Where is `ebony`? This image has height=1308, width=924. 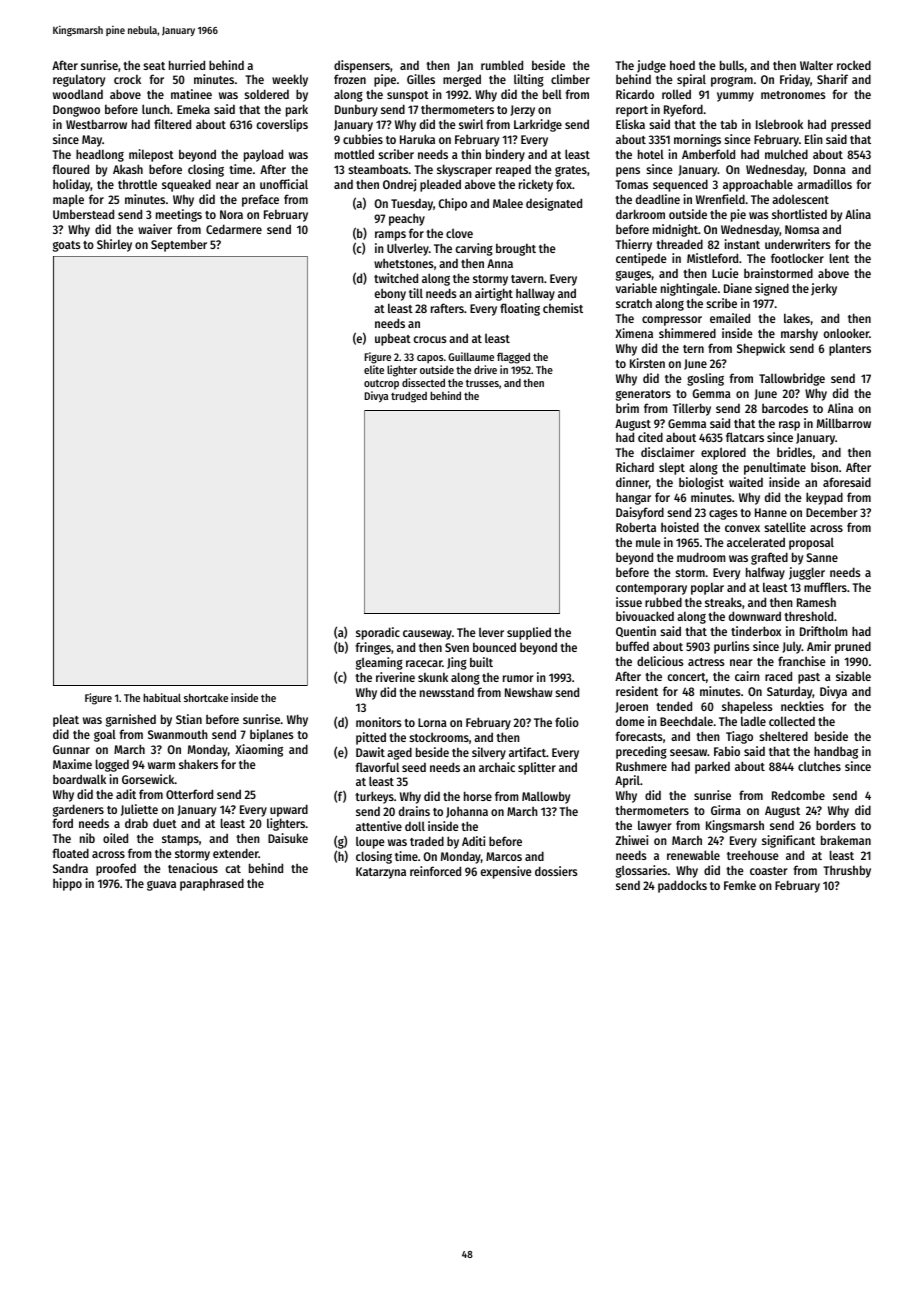
ebony is located at coordinates (390, 294).
